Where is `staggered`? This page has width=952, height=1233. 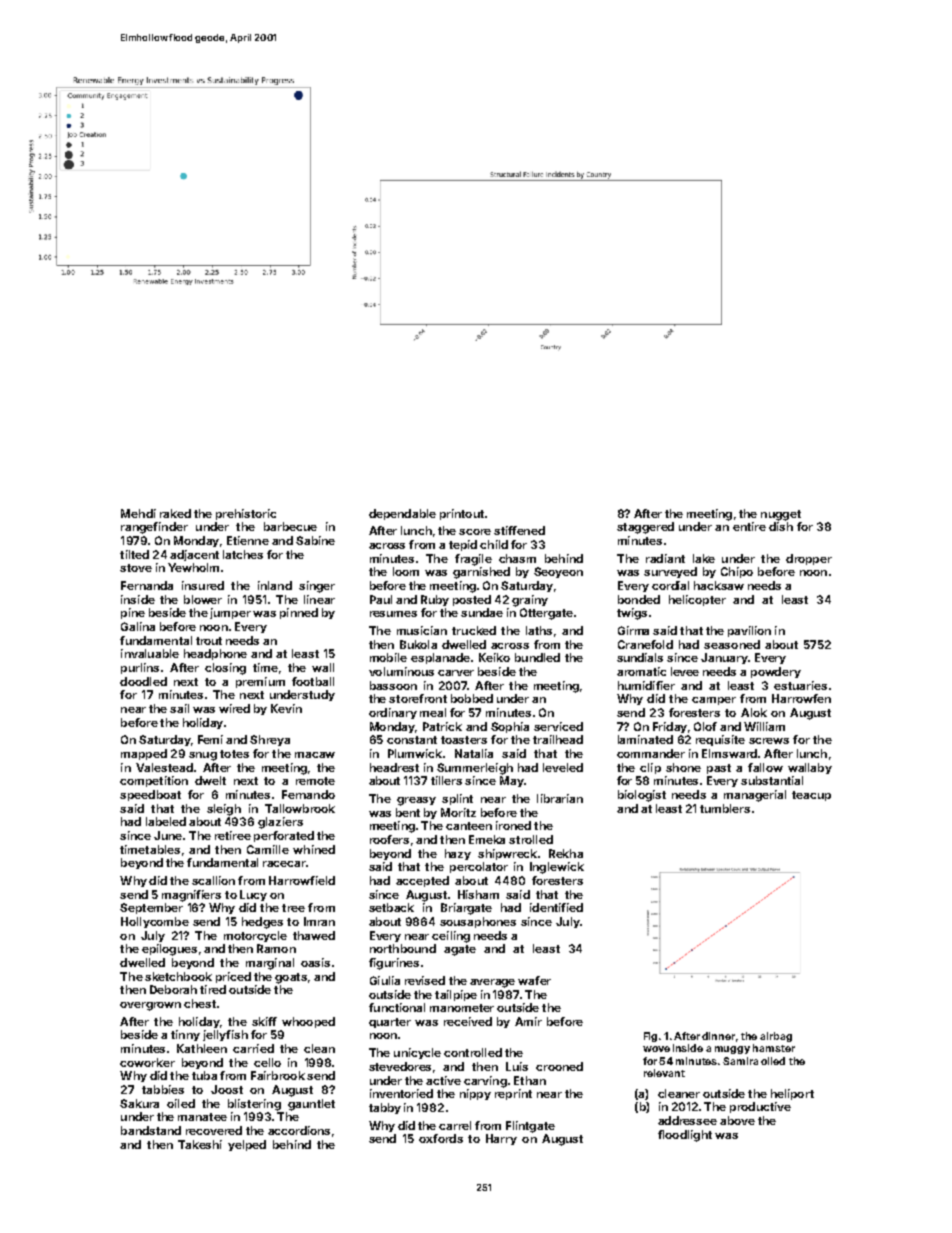 staggered is located at coordinates (645, 528).
